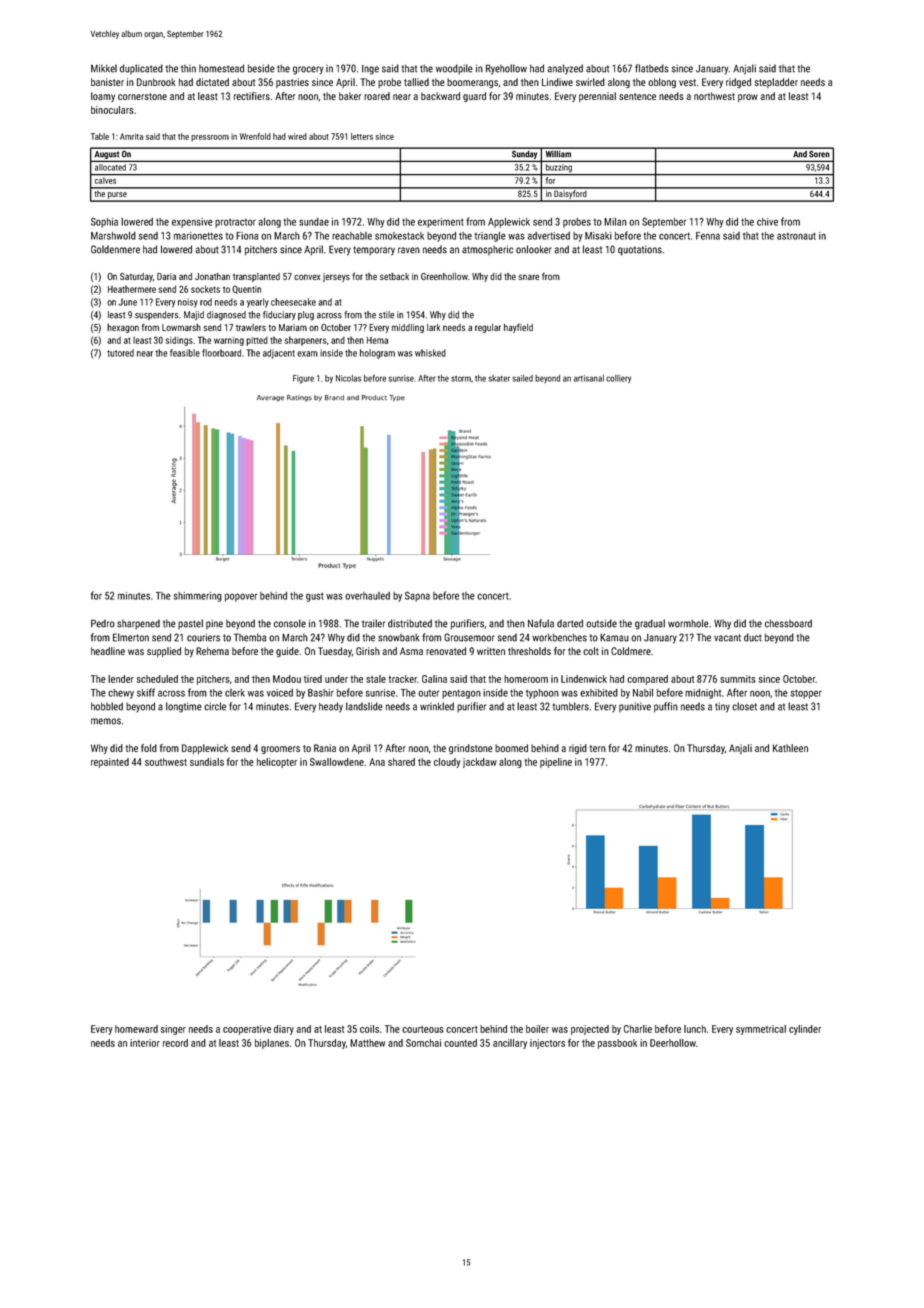 The image size is (924, 1308). Describe the element at coordinates (790, 748) in the screenshot. I see `Kathleen` at that location.
